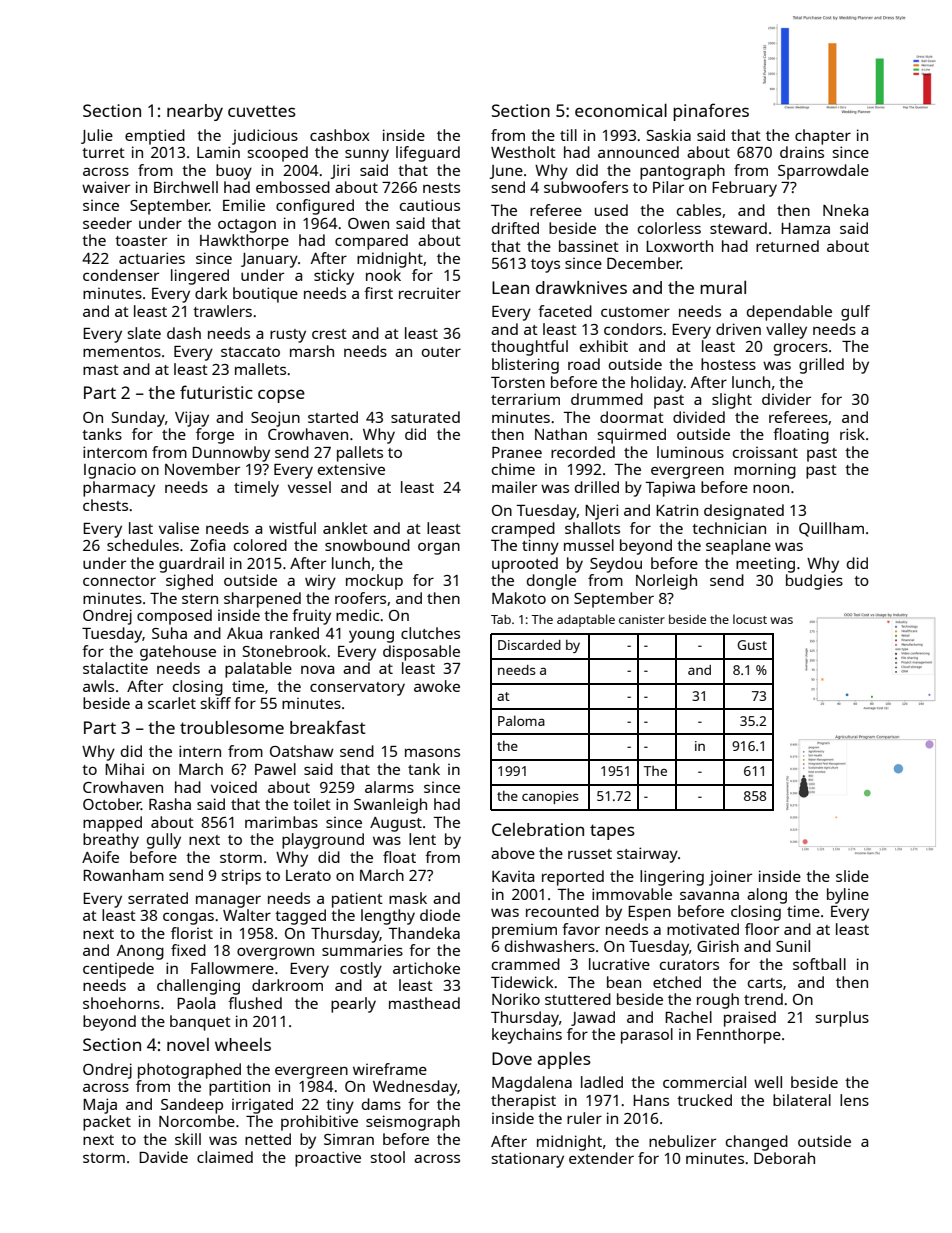  What do you see at coordinates (513, 876) in the document?
I see `Kavita` at bounding box center [513, 876].
